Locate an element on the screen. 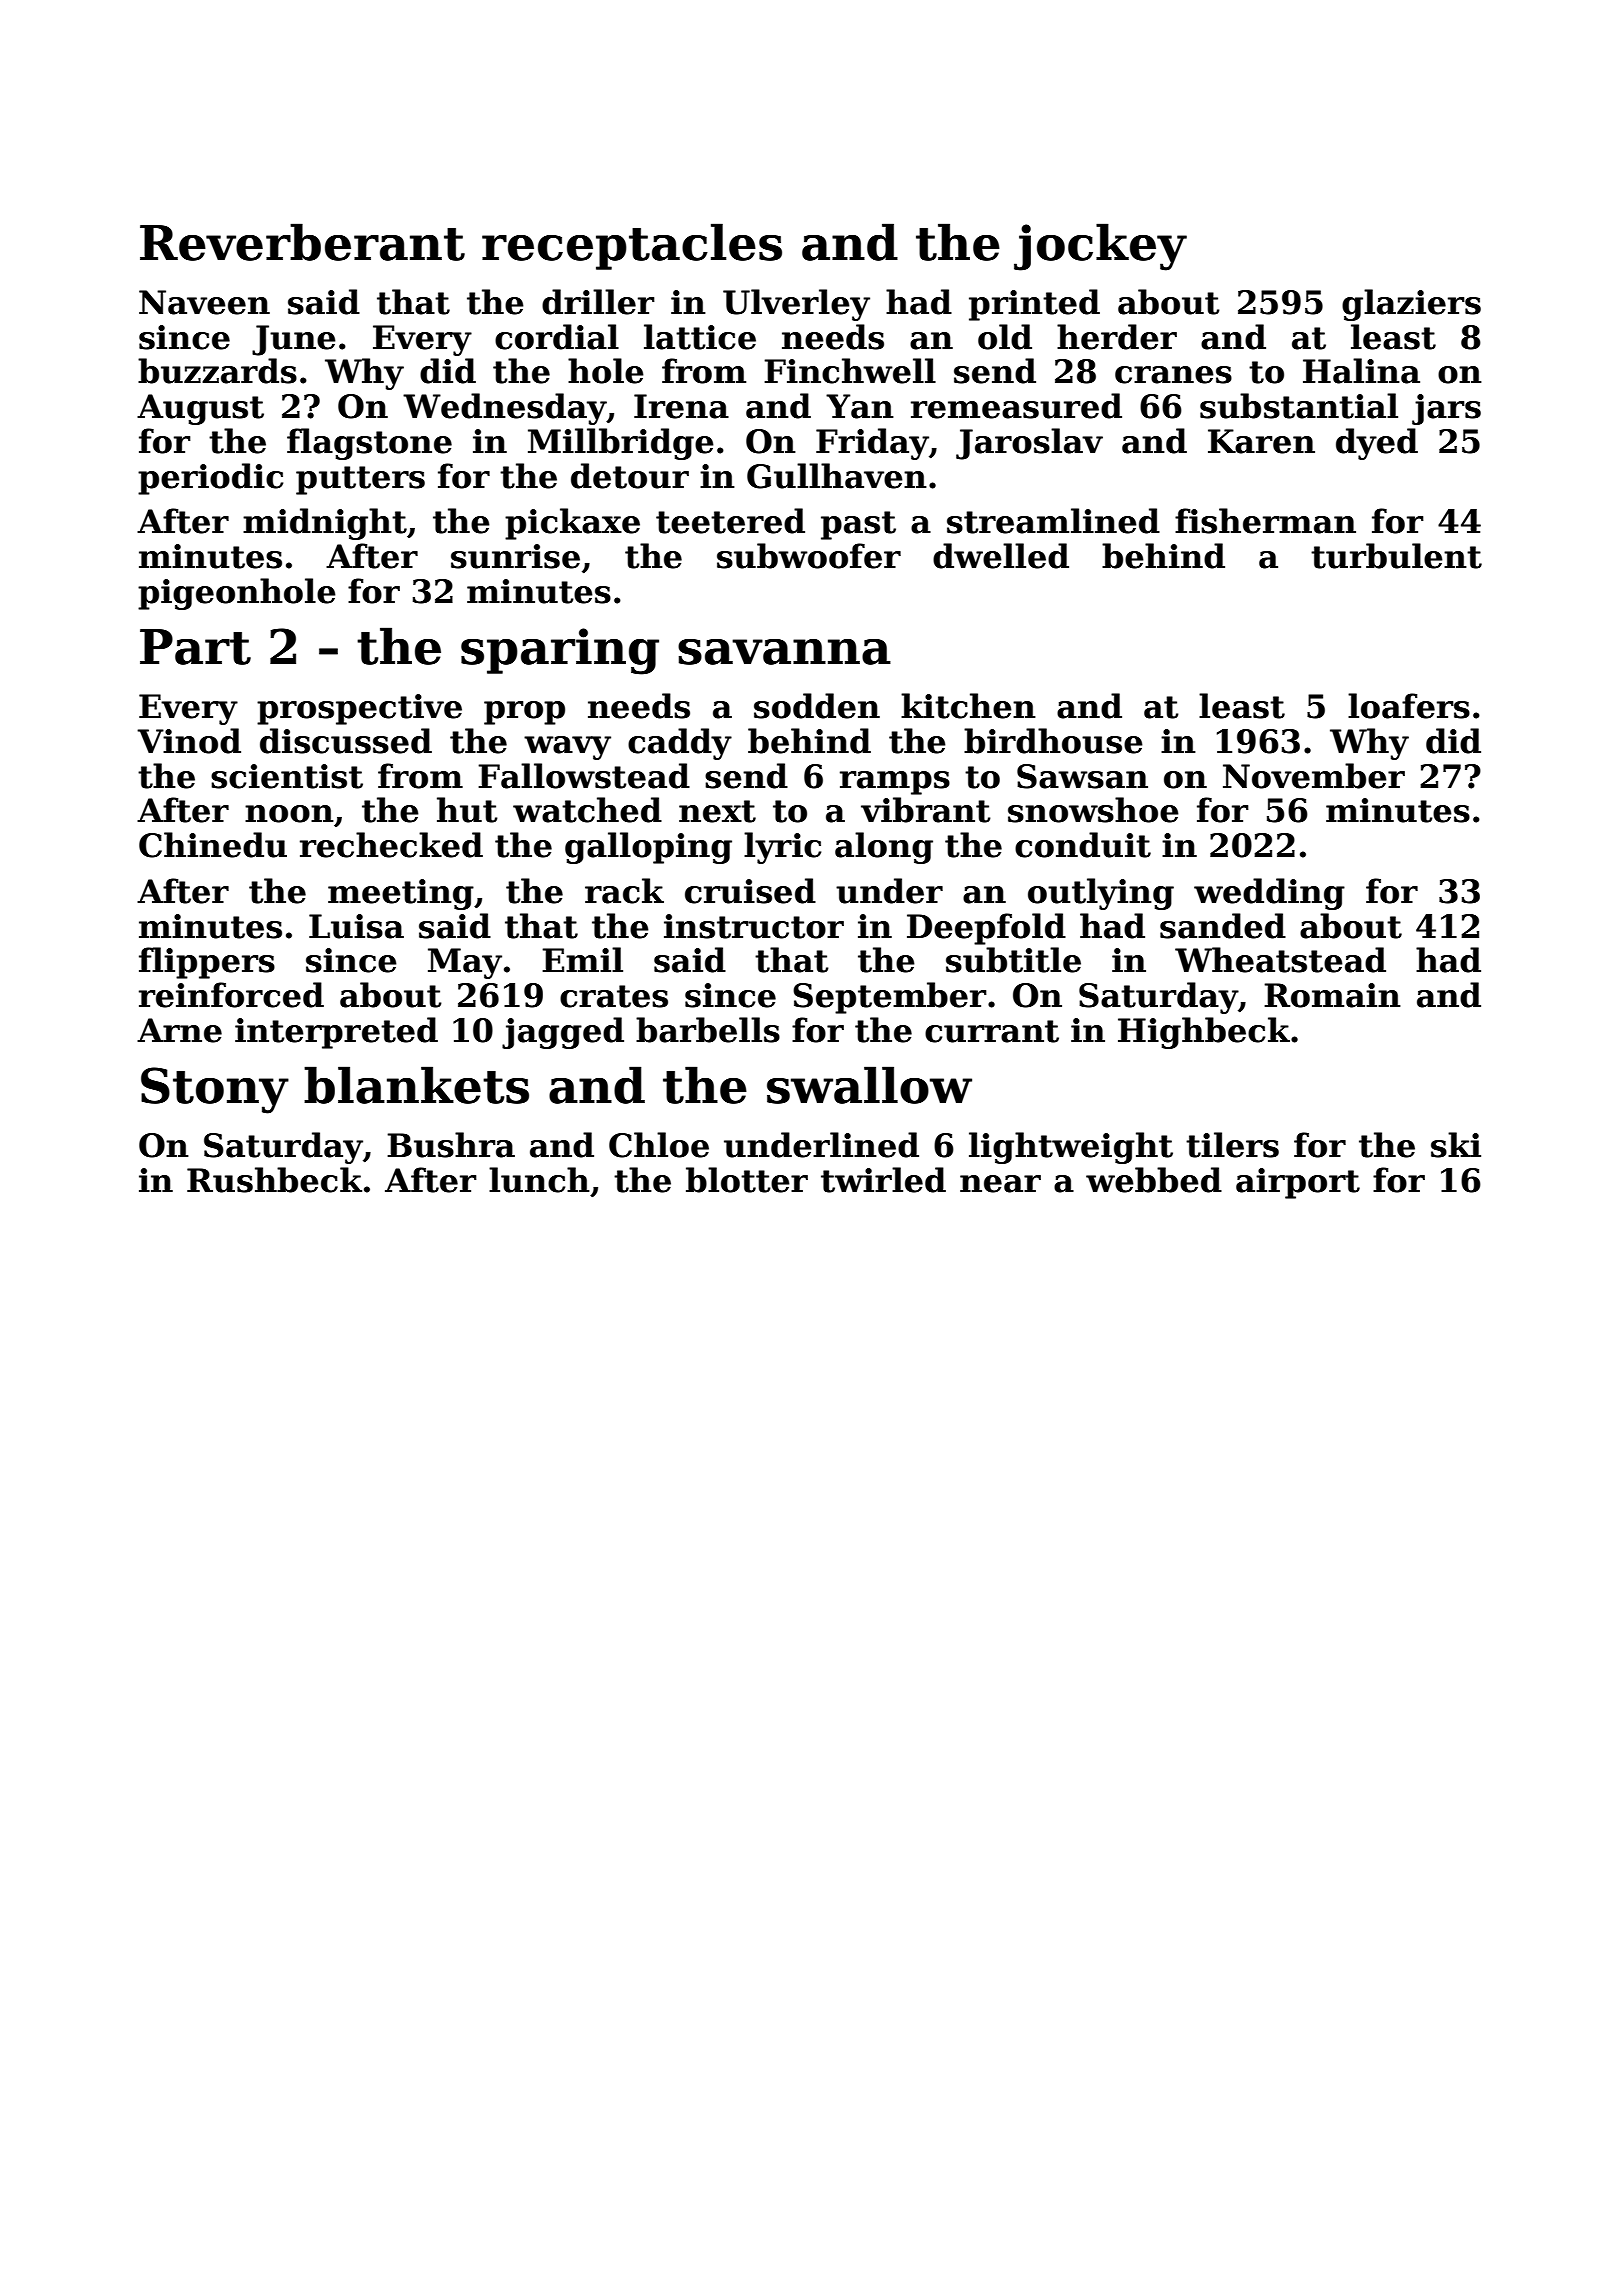  Halina is located at coordinates (1361, 371).
